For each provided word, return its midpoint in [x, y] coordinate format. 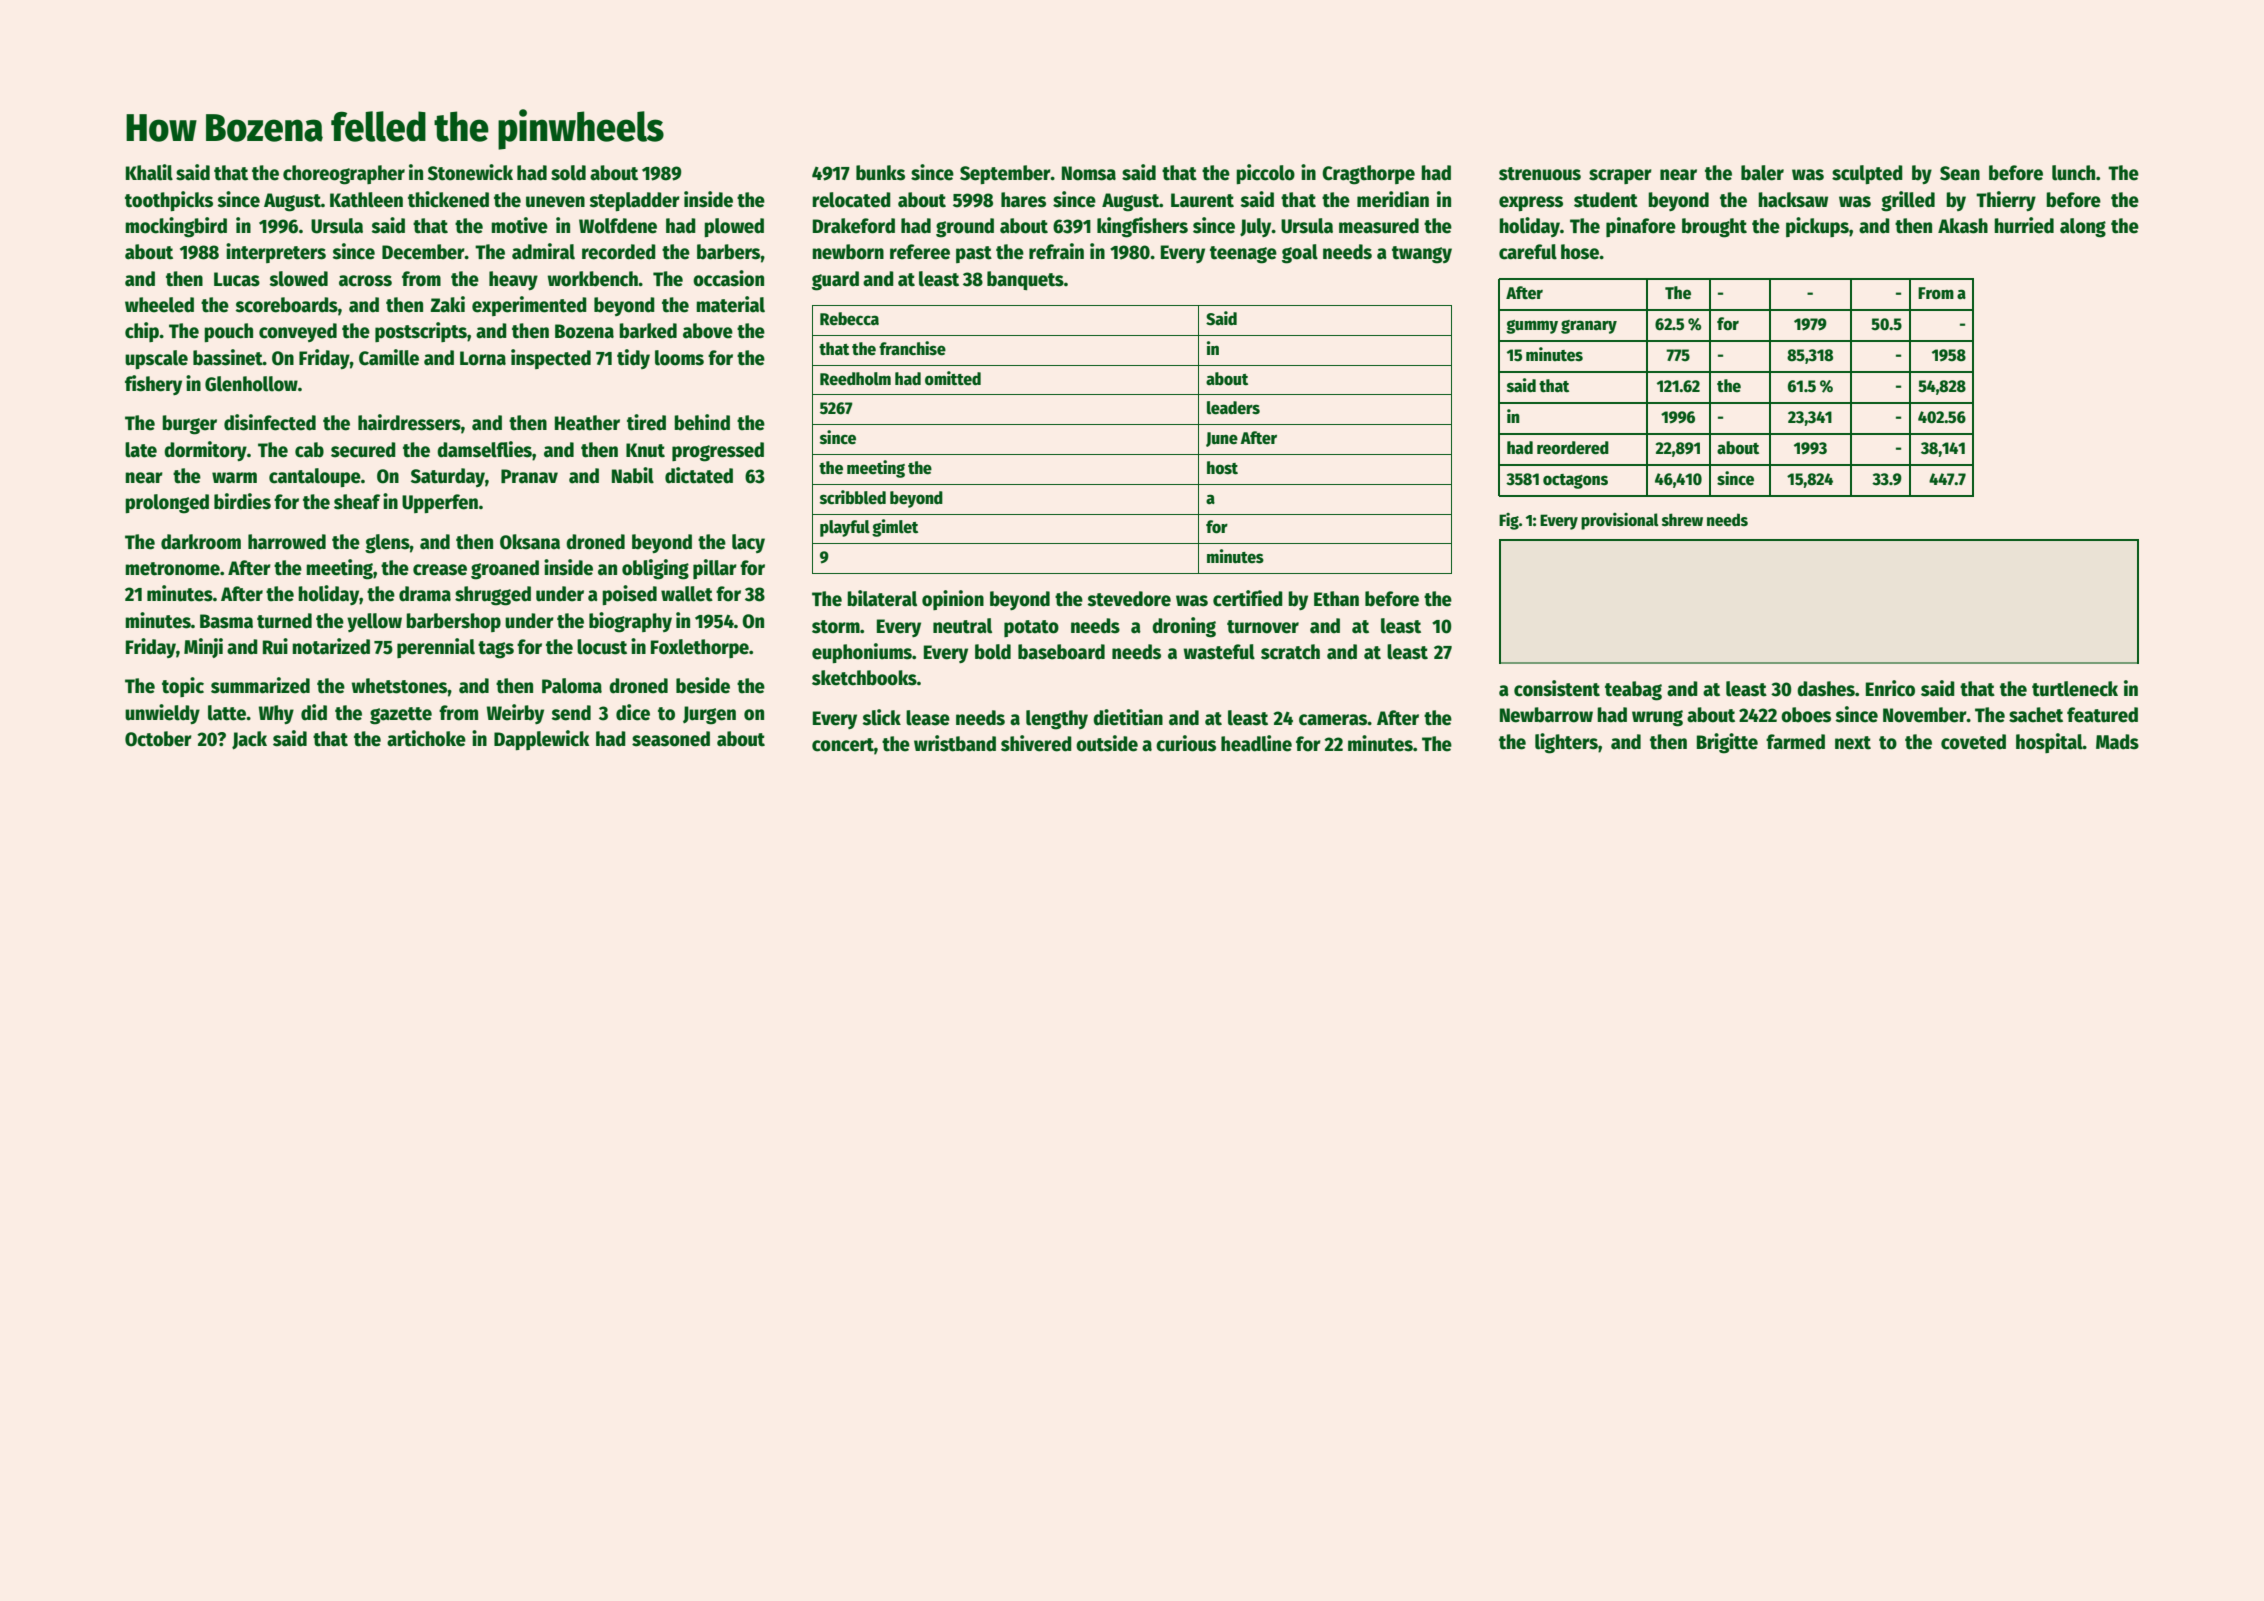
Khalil [149, 172]
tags [496, 650]
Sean [1960, 173]
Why [276, 714]
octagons [1575, 481]
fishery [153, 385]
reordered [1573, 448]
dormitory [205, 451]
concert [843, 745]
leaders [1233, 408]
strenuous [1540, 174]
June [1222, 439]
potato [1031, 628]
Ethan [1336, 599]
